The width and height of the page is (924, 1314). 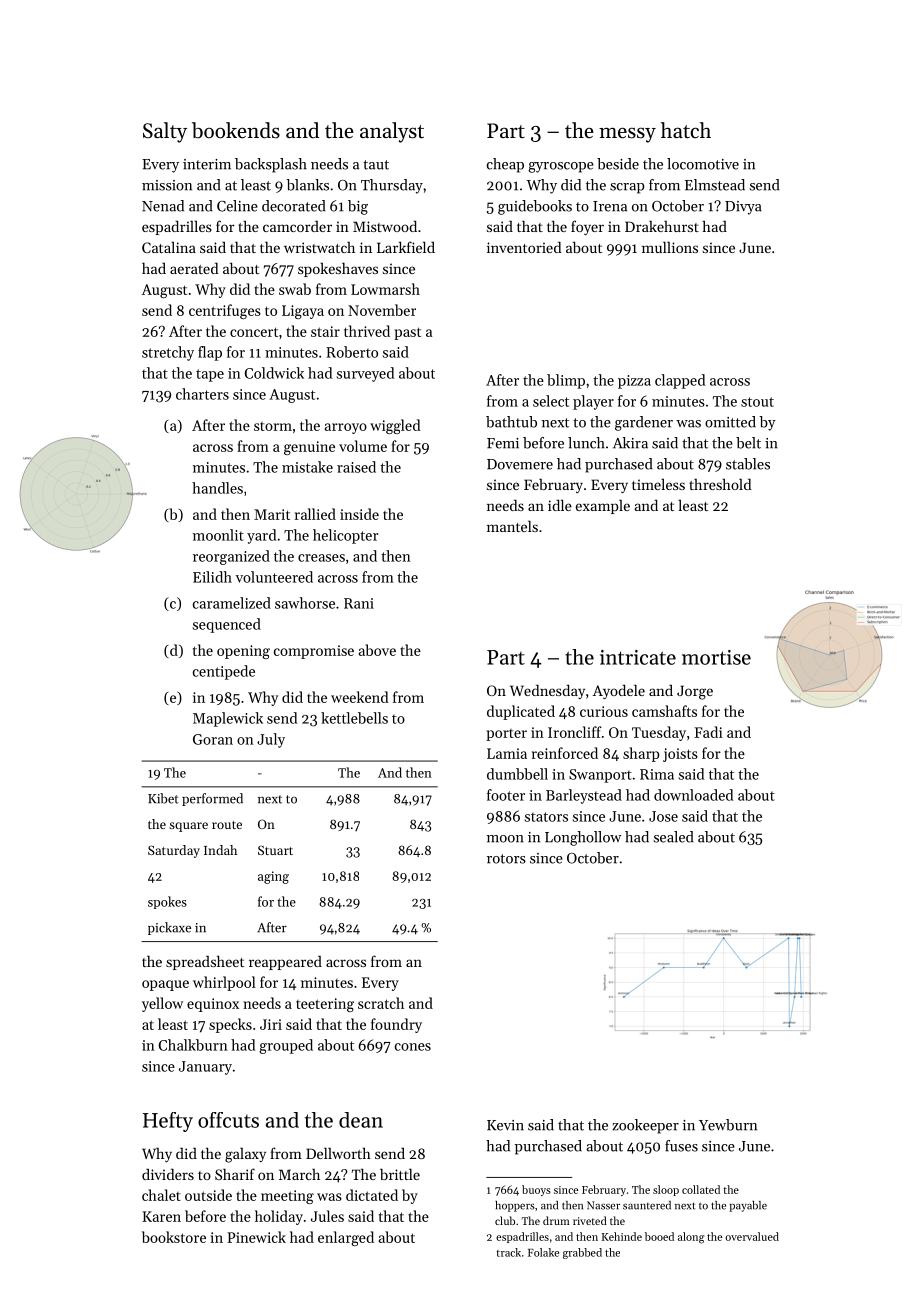 What do you see at coordinates (686, 130) in the page?
I see `hatch` at bounding box center [686, 130].
